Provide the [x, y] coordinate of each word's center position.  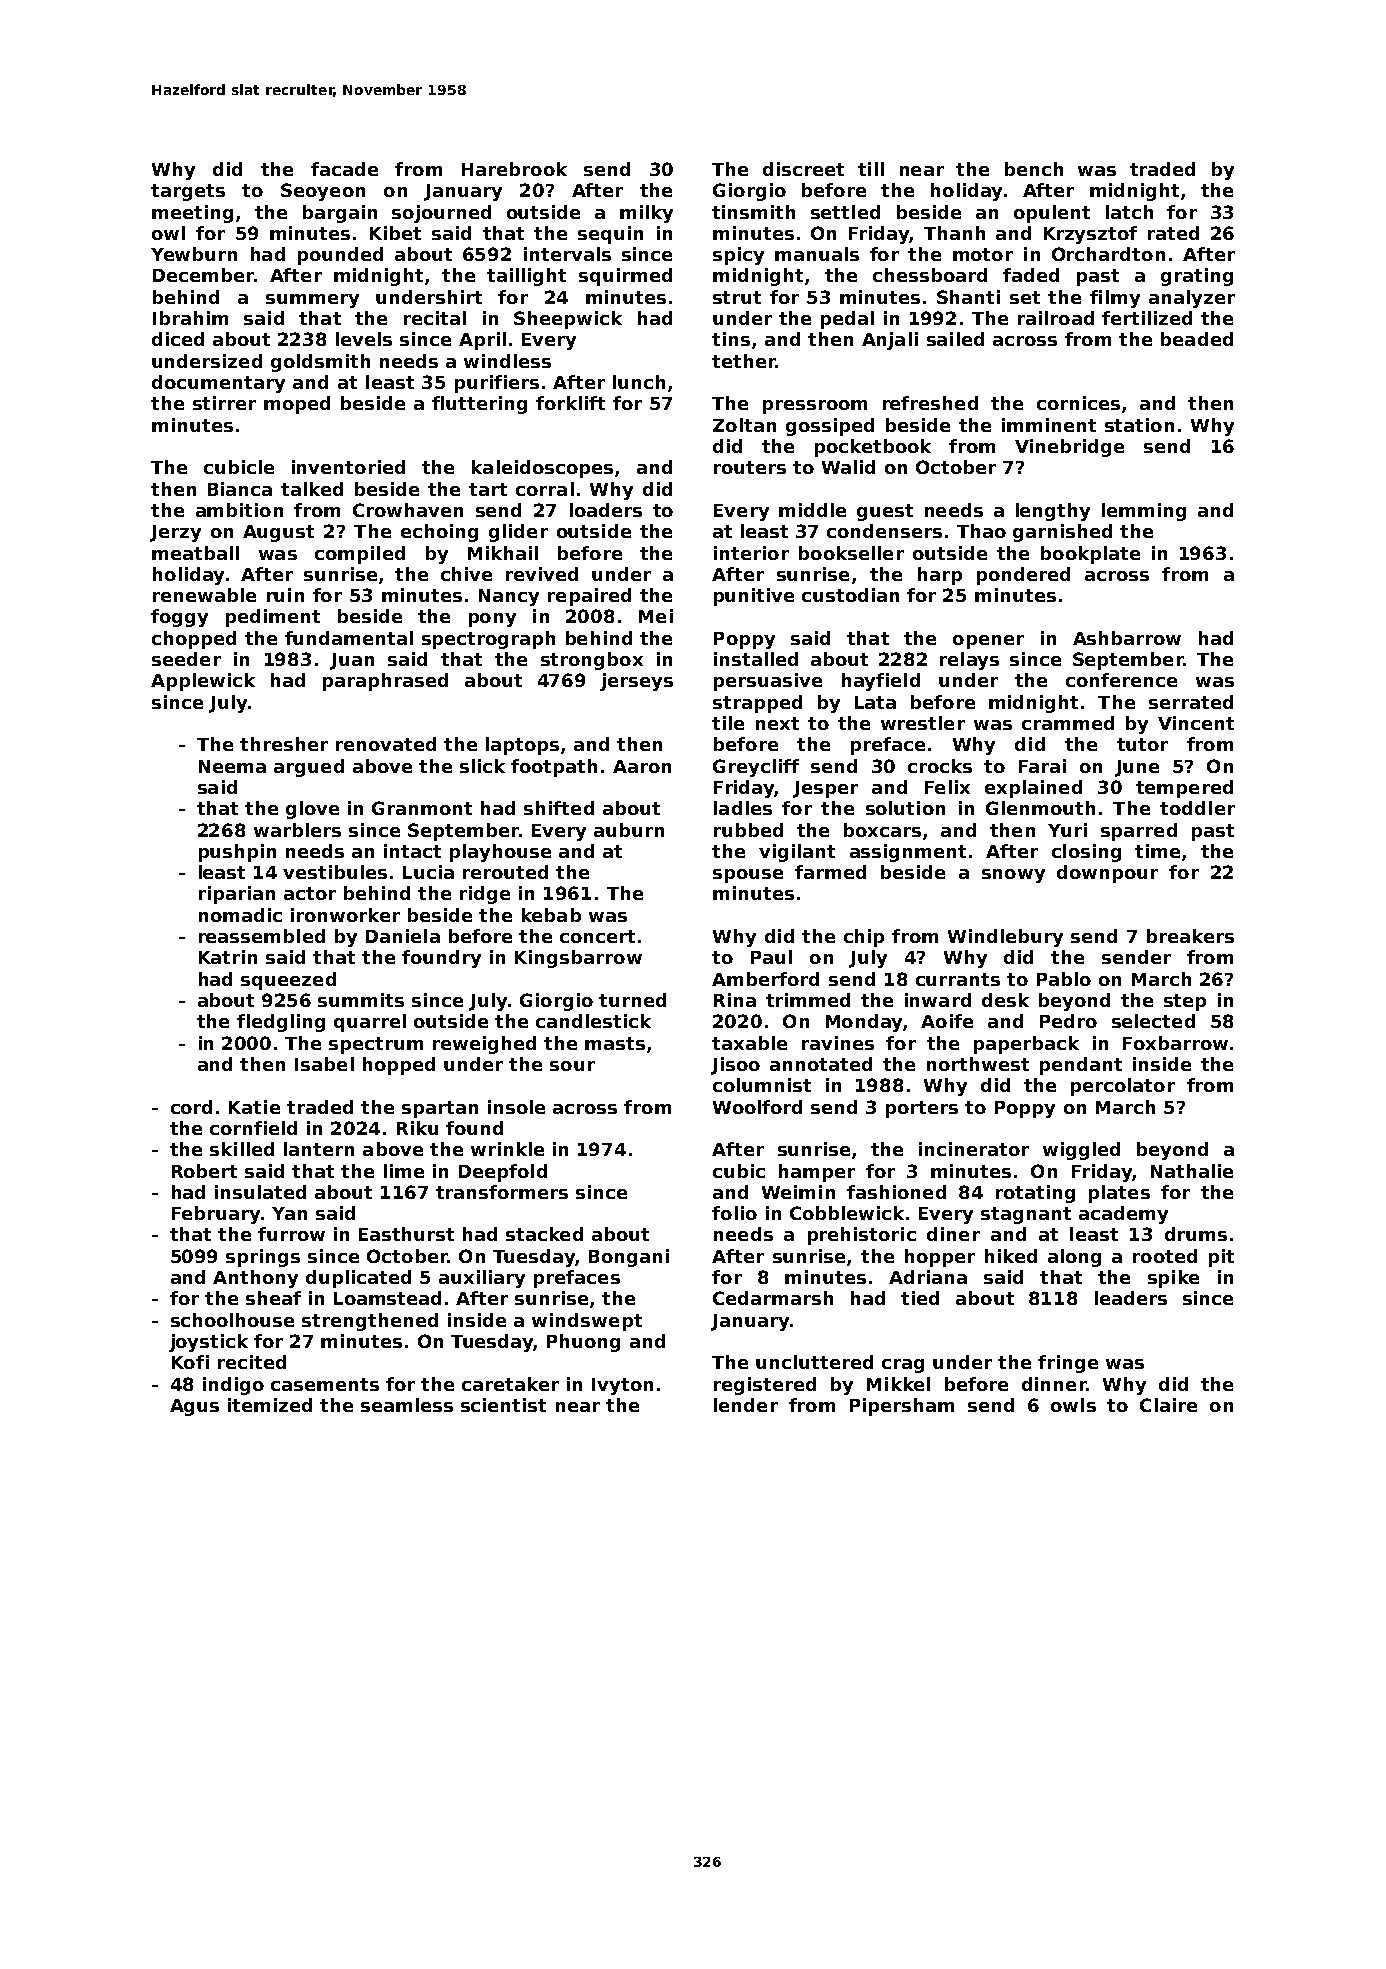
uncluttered [814, 1362]
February [216, 1215]
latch [1129, 212]
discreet [803, 169]
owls [1073, 1405]
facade [344, 169]
